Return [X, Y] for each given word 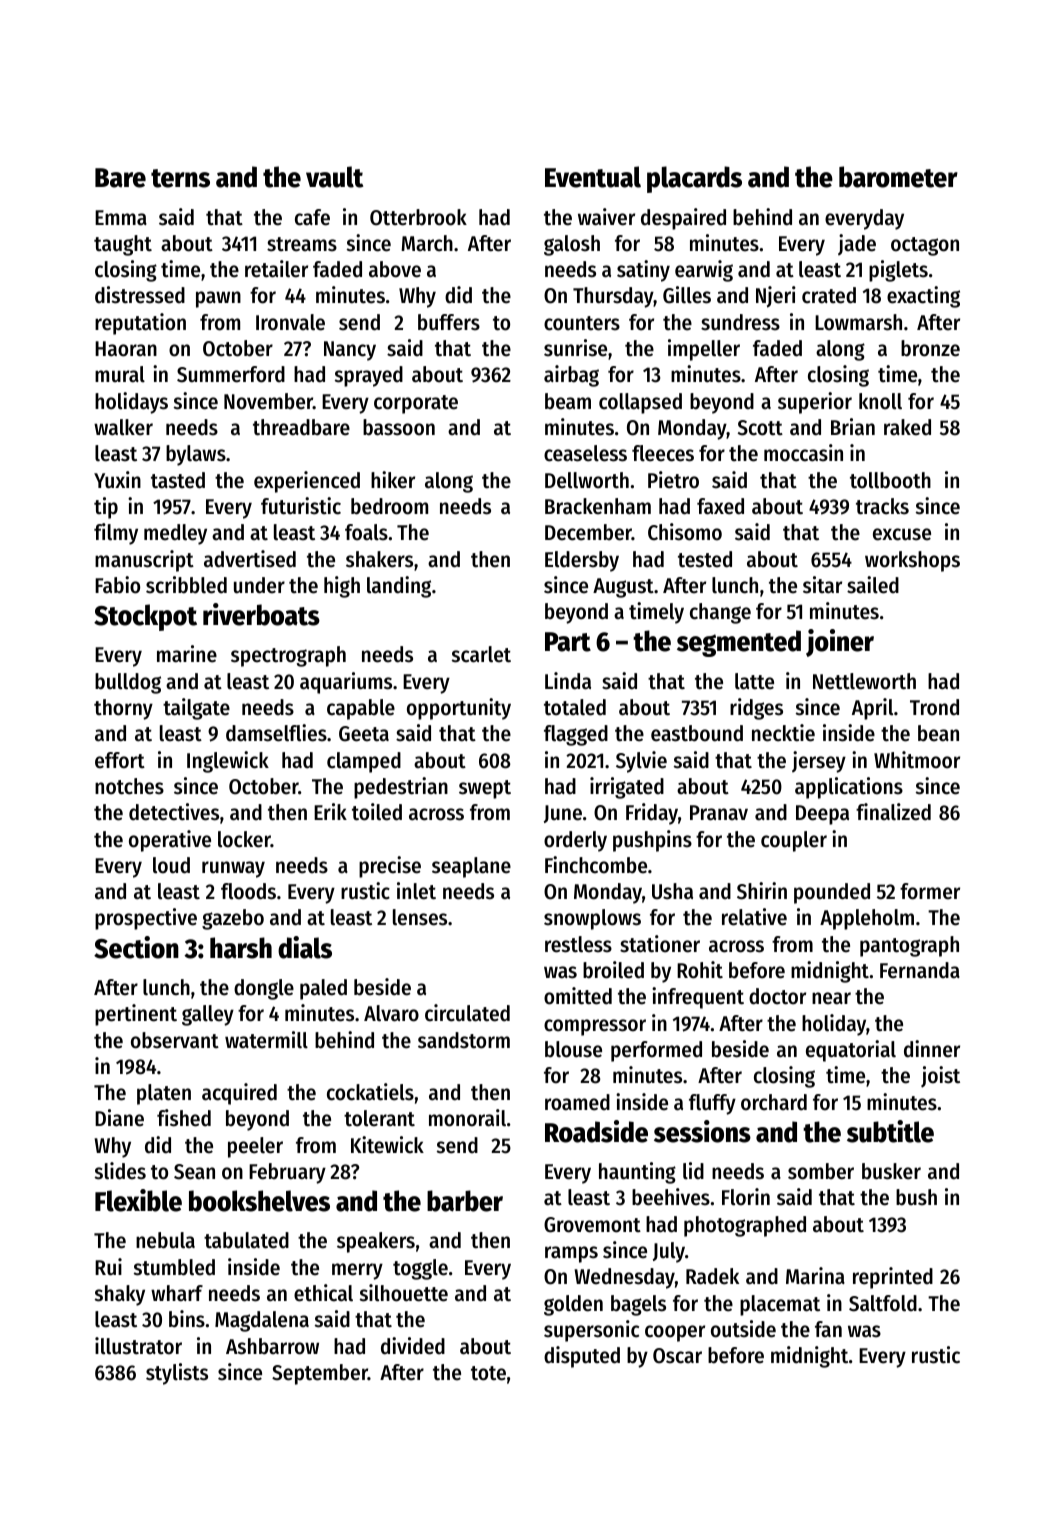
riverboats [261, 614]
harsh [241, 948]
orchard [774, 1102]
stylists [177, 1374]
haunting [637, 1173]
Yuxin [117, 480]
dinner [932, 1049]
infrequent [698, 998]
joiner [840, 643]
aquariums [346, 683]
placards [694, 179]
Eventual [593, 177]
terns [180, 178]
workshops [912, 561]
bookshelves [259, 1201]
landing [399, 587]
